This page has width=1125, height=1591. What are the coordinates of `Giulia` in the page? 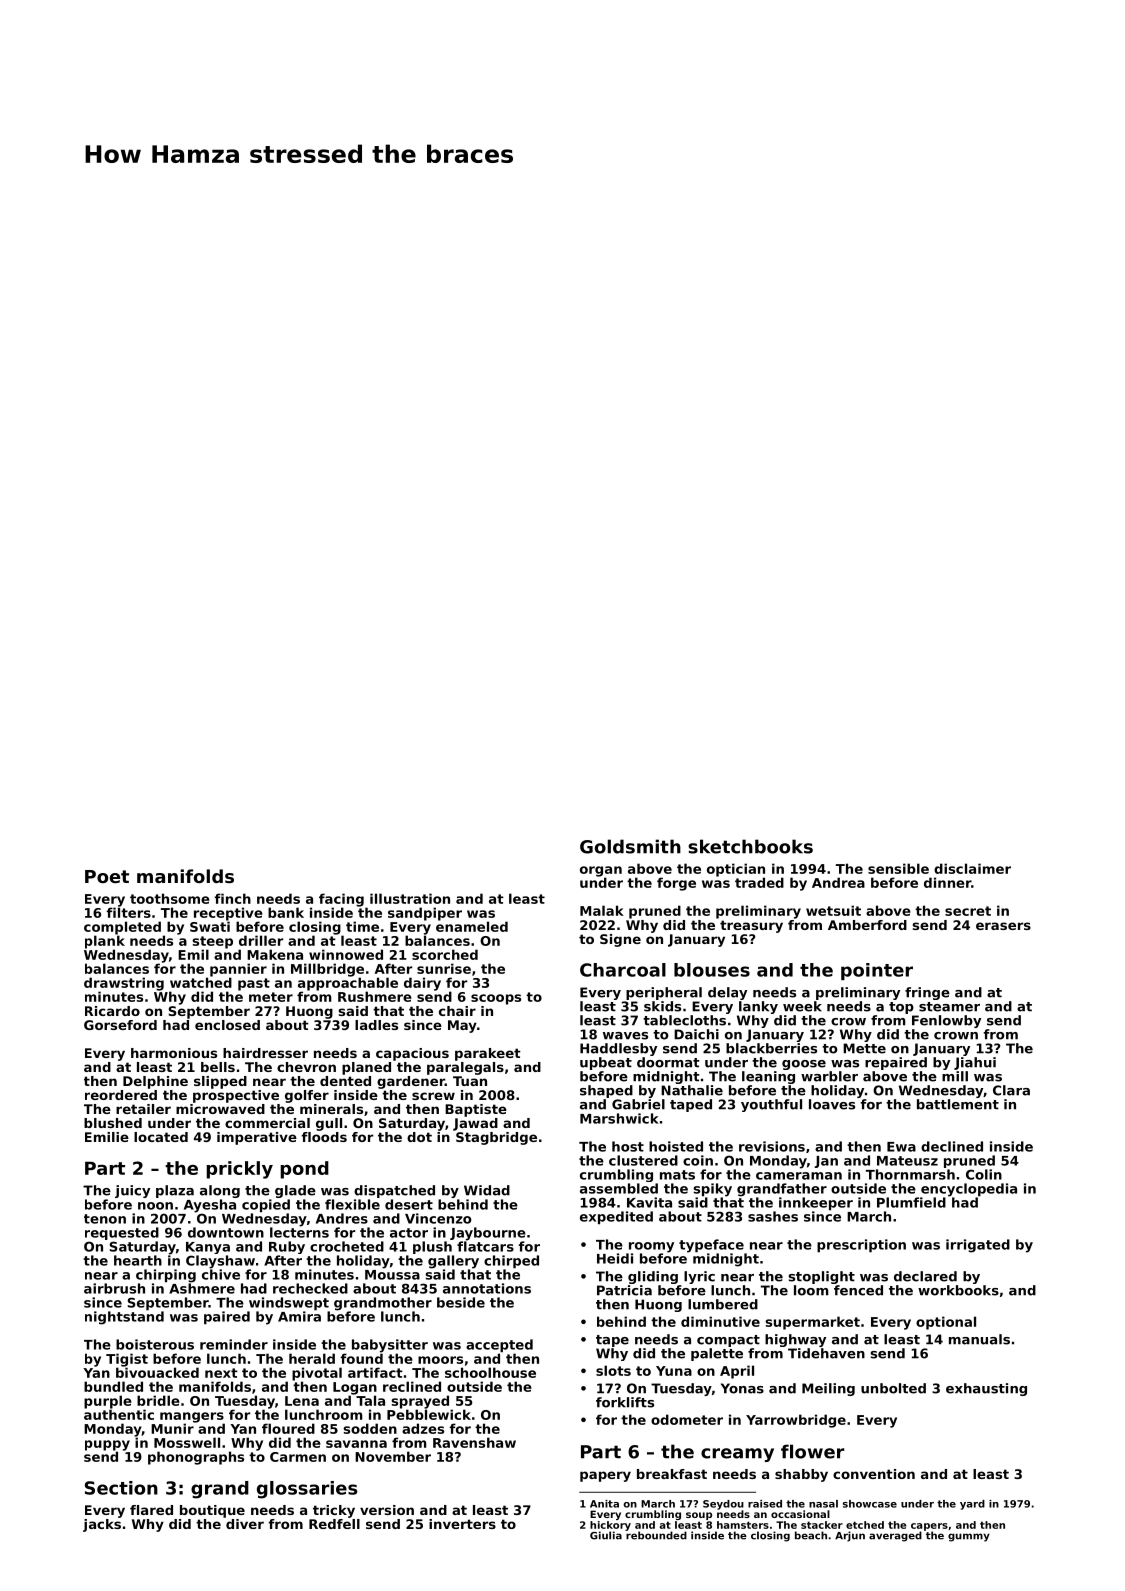 It's located at (606, 1535).
